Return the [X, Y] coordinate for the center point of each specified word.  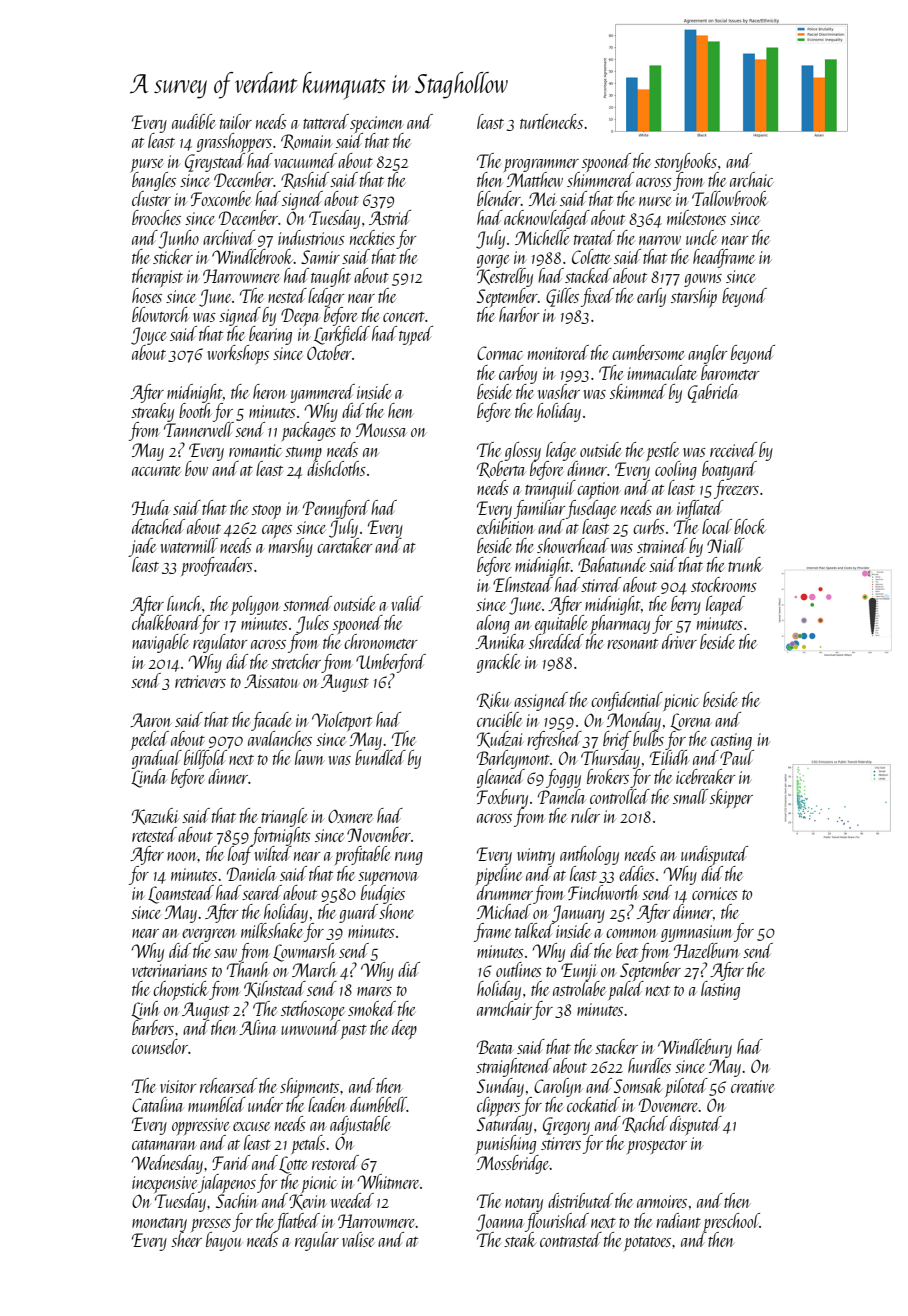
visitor [178, 1086]
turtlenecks [551, 121]
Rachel [645, 1124]
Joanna [500, 1222]
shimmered [600, 179]
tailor [236, 121]
